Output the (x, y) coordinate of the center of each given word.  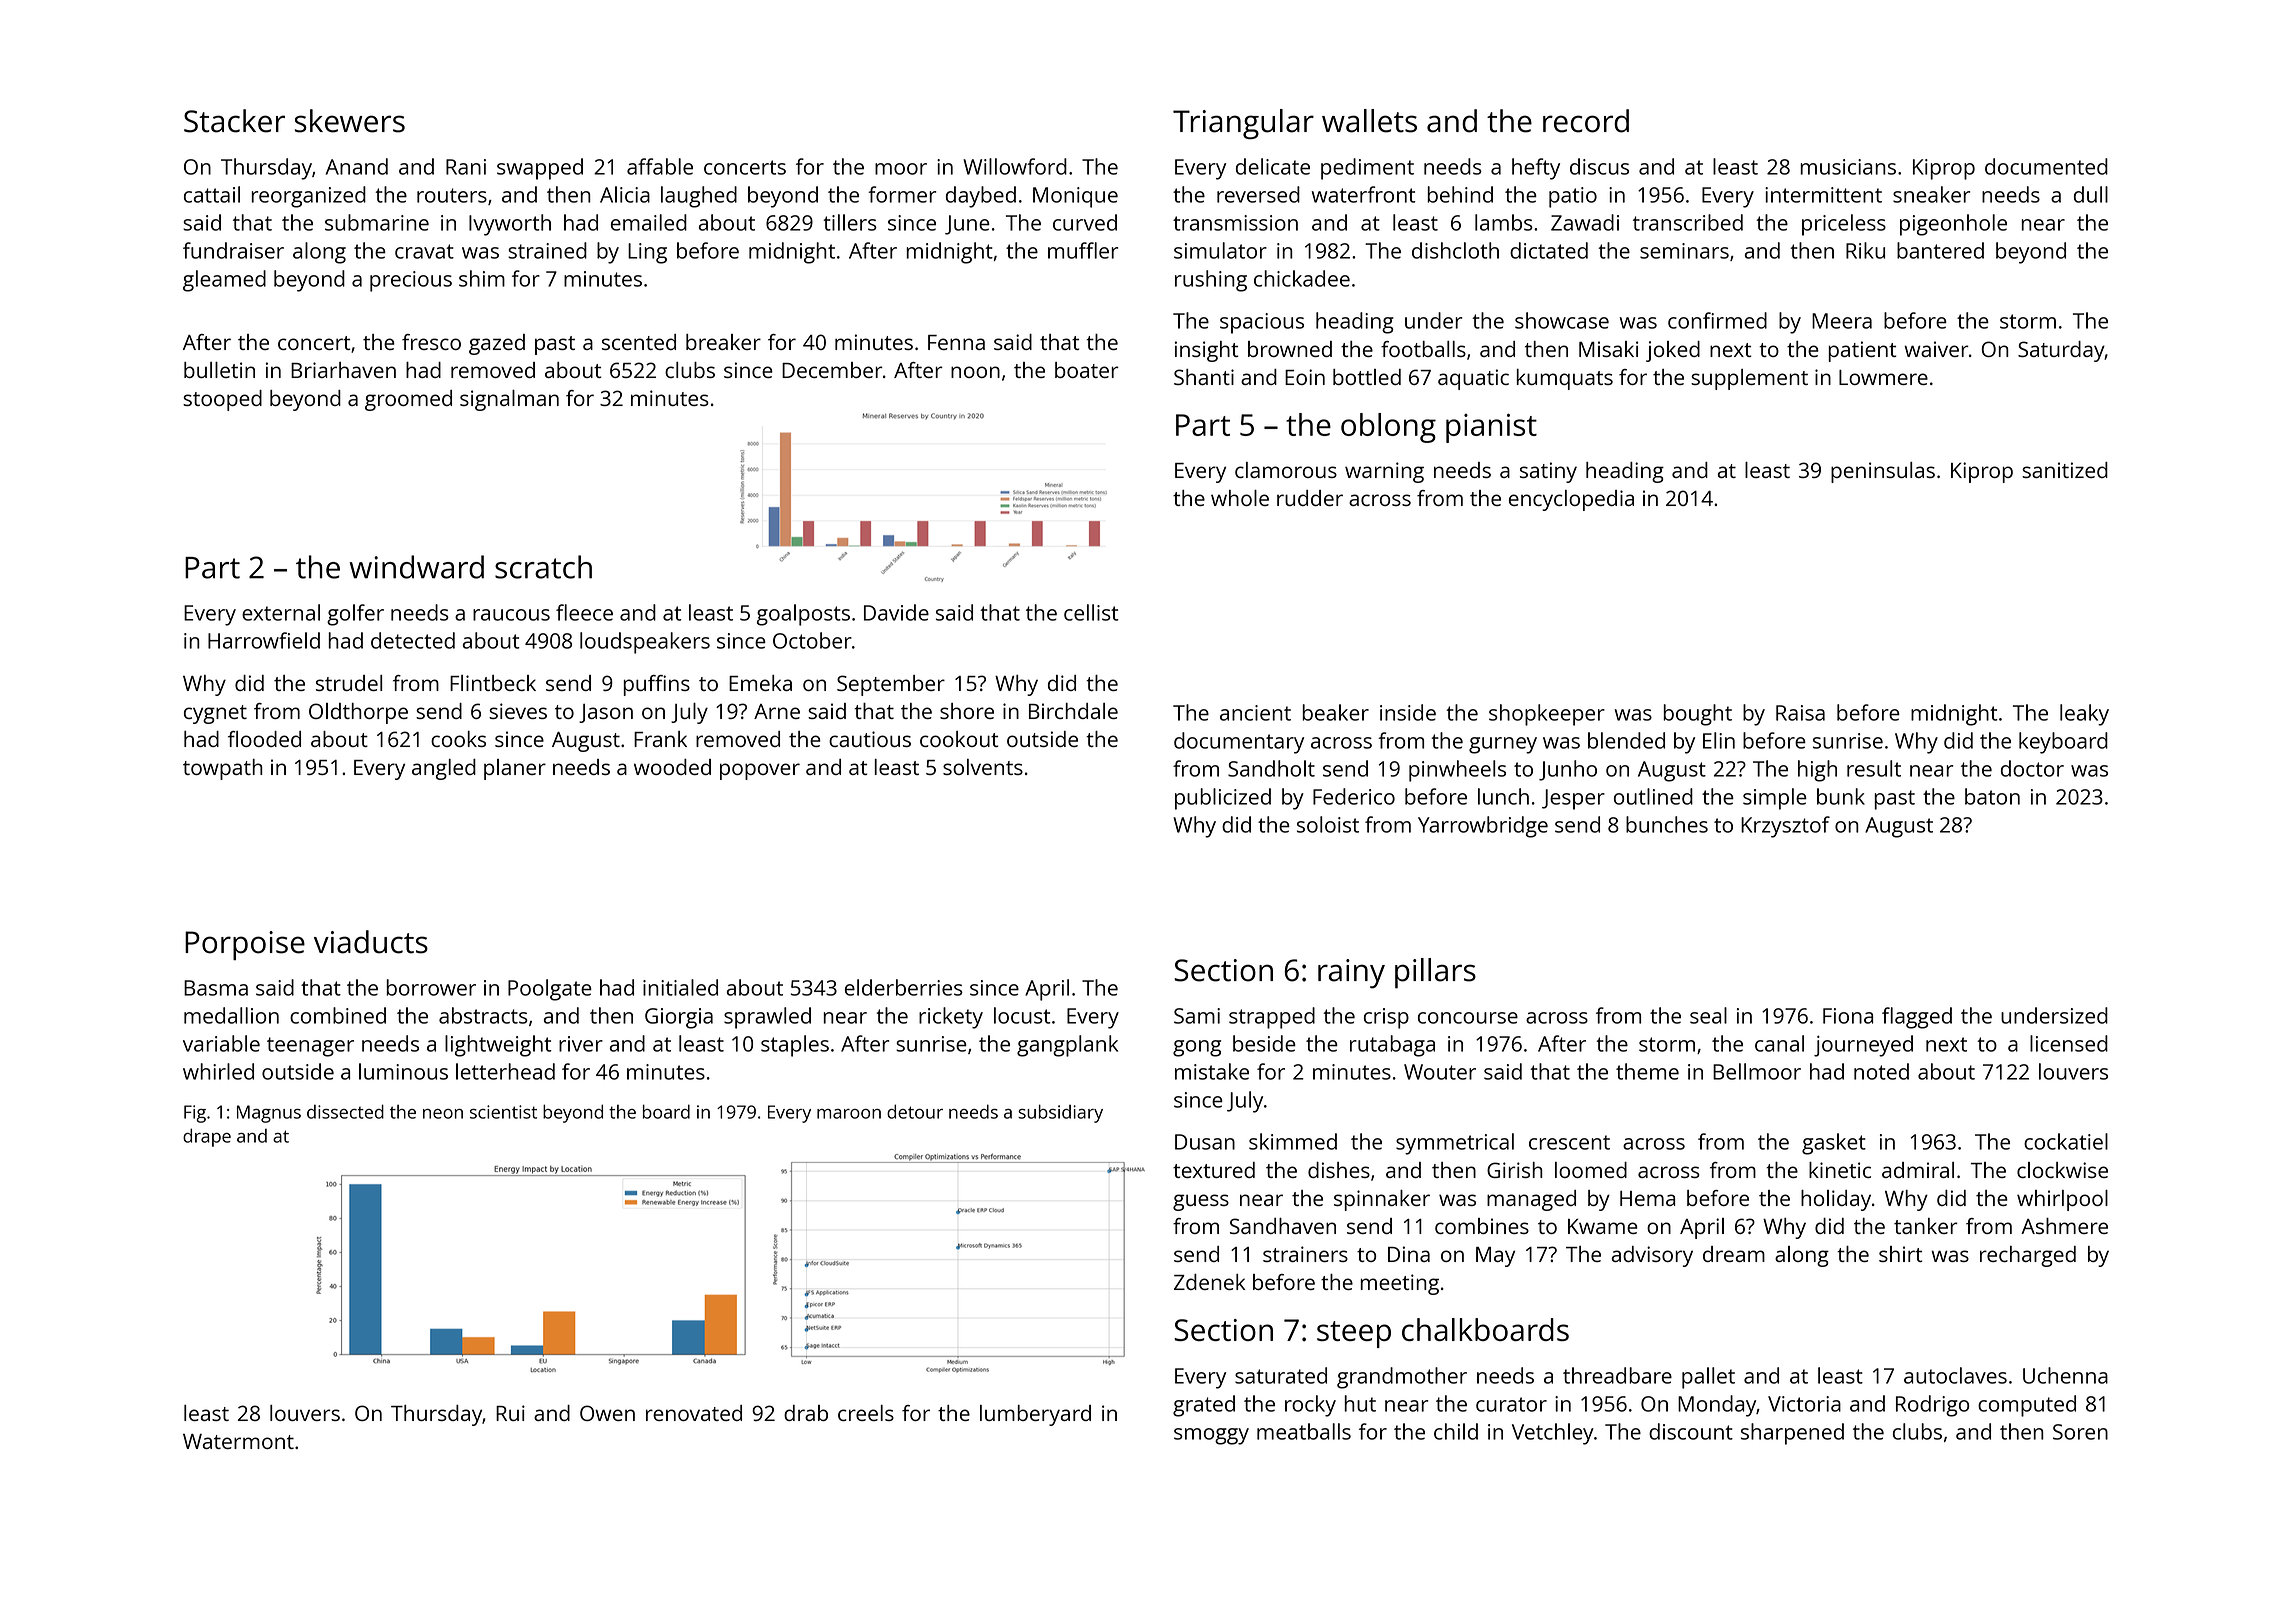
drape (207, 1137)
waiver (1936, 349)
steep (1354, 1334)
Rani (466, 167)
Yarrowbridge (1483, 827)
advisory (1652, 1256)
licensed (2069, 1043)
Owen (607, 1413)
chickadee (1302, 278)
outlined (1653, 796)
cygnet (215, 714)
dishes (1339, 1170)
